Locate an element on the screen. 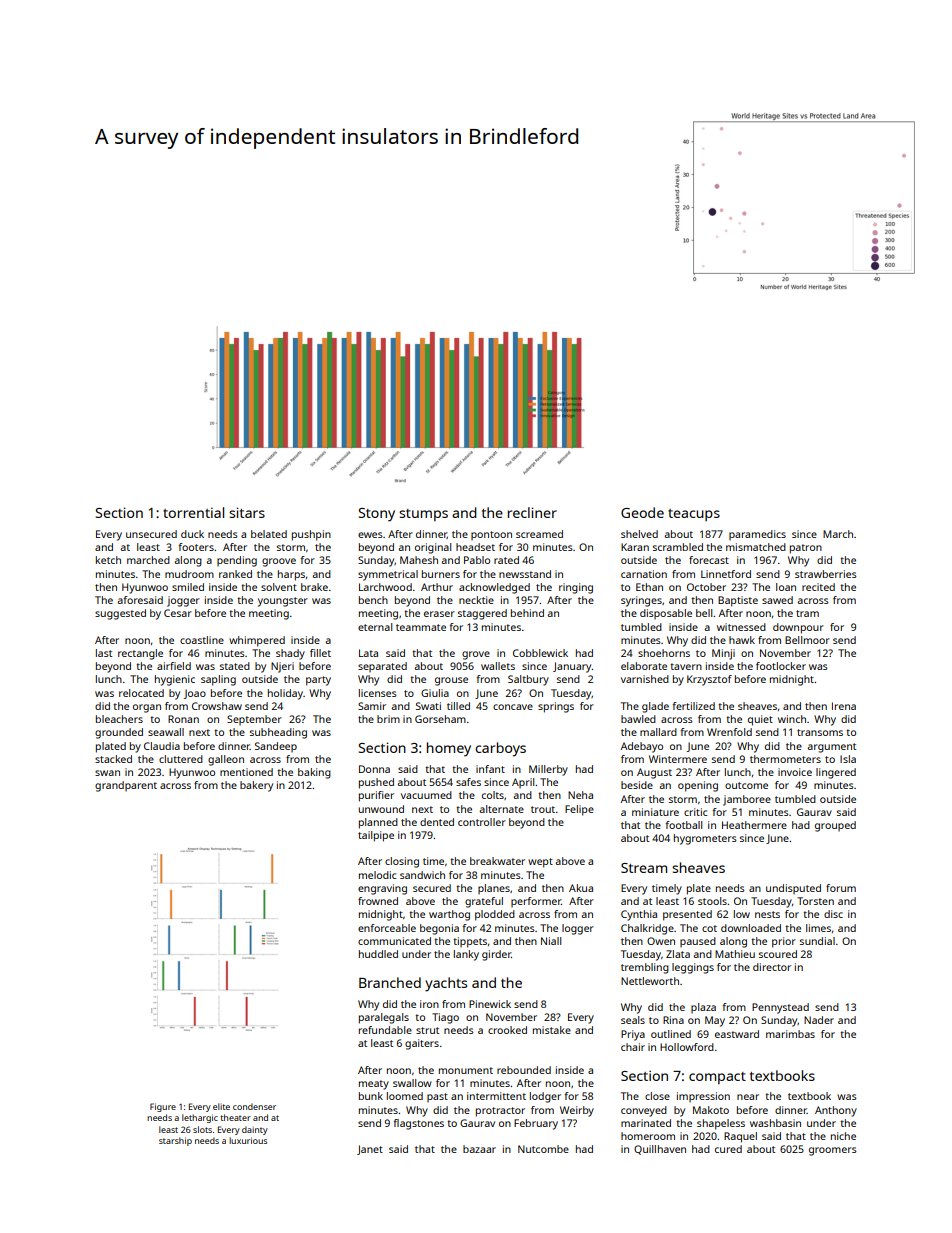 This screenshot has height=1233, width=952. last is located at coordinates (104, 653).
